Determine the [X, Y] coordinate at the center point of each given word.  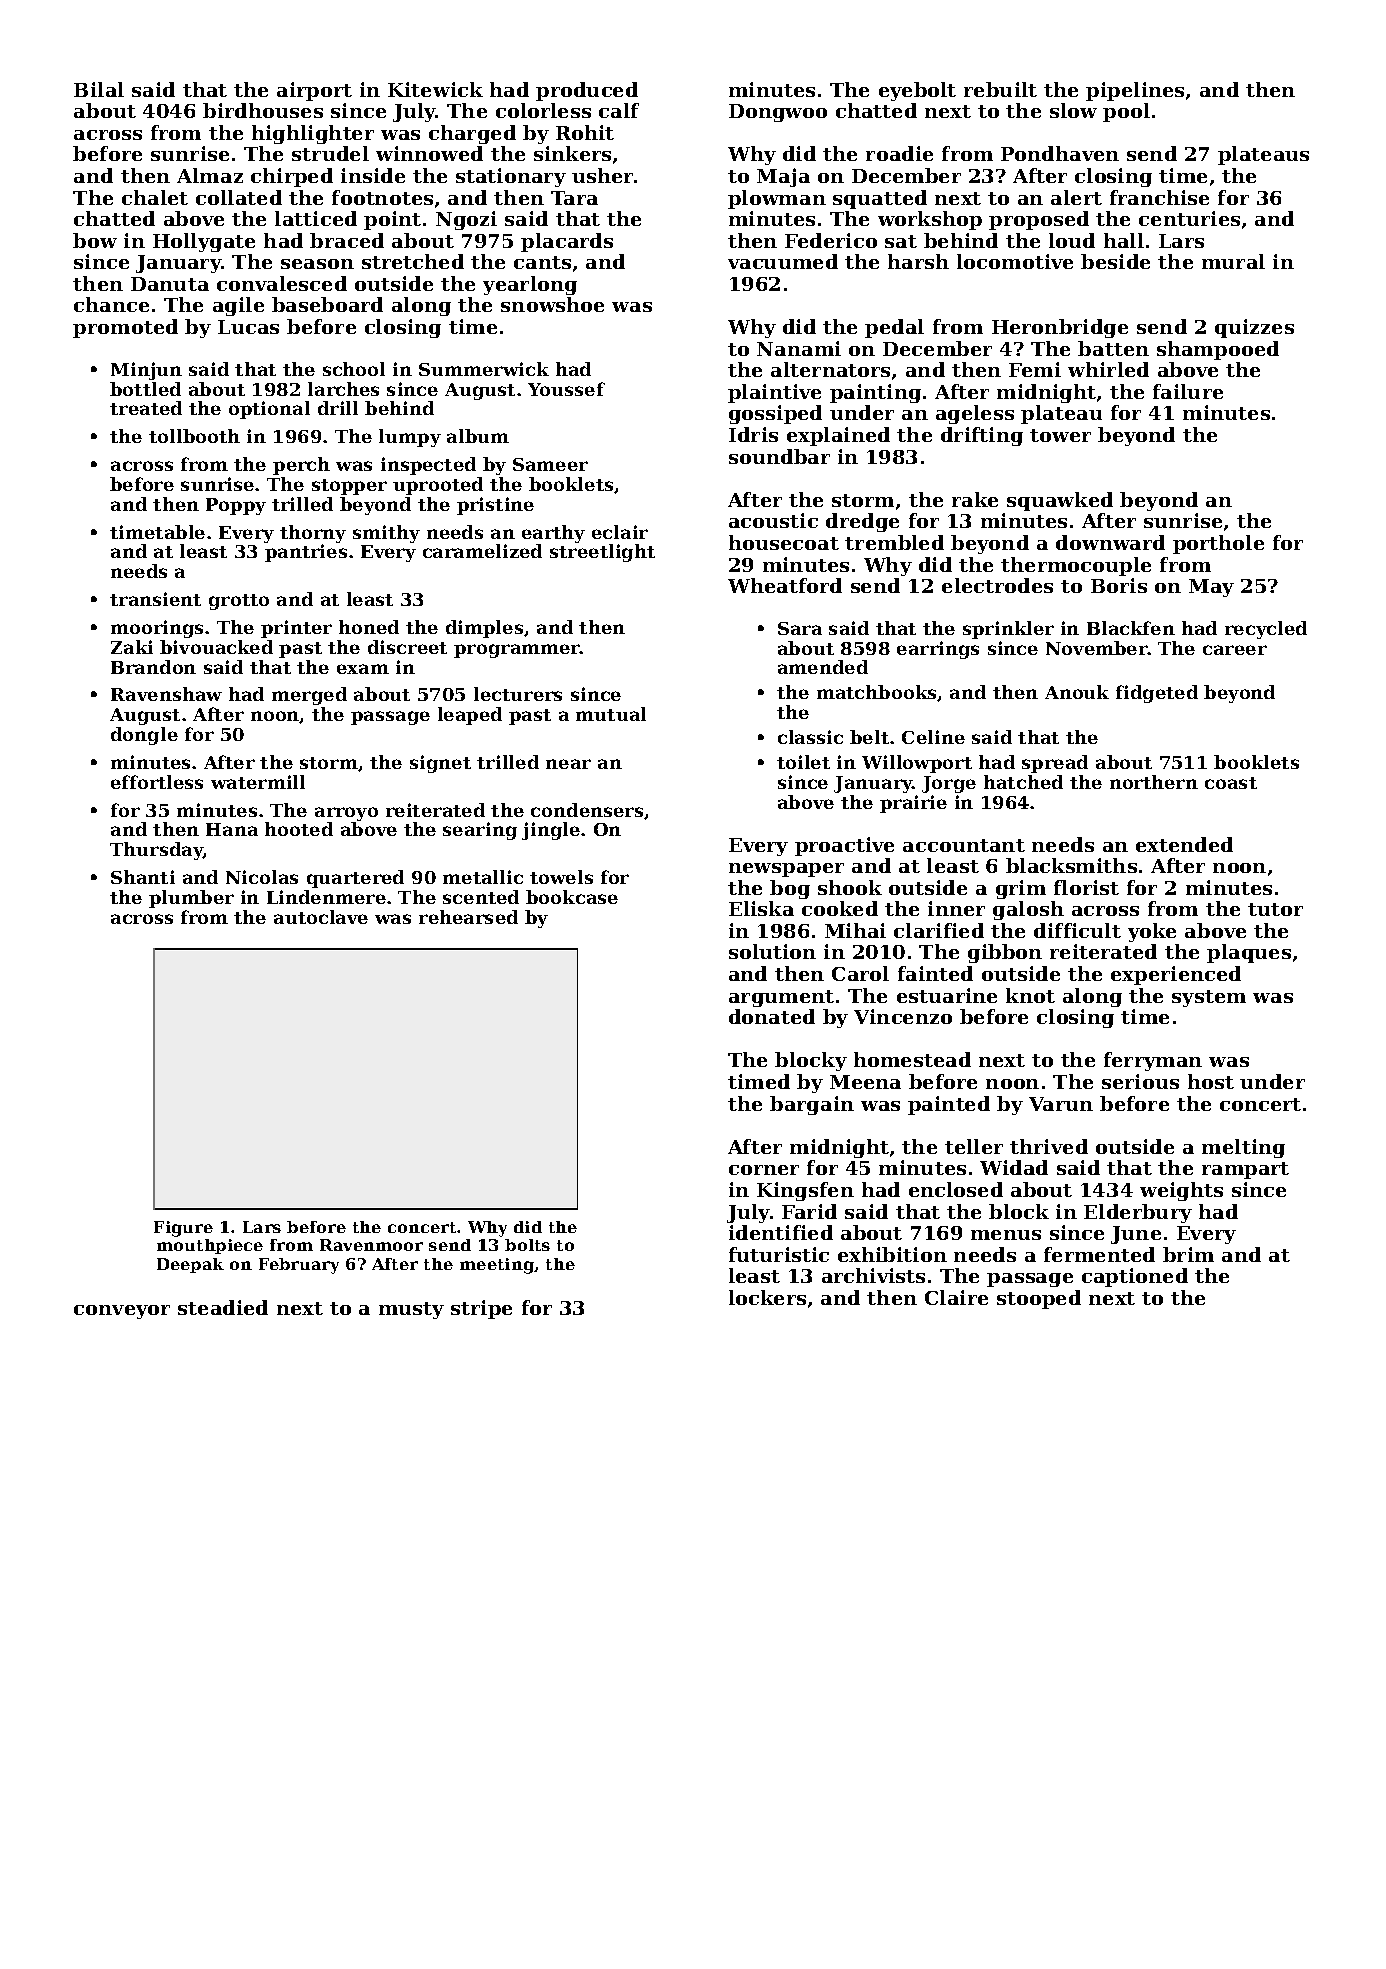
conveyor [122, 1312]
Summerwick [484, 369]
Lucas [248, 327]
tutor [1275, 909]
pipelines [1135, 91]
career [1235, 650]
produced [587, 91]
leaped [470, 716]
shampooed [1218, 350]
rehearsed [468, 917]
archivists [873, 1275]
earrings [938, 650]
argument [781, 998]
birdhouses [263, 110]
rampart [1245, 1170]
